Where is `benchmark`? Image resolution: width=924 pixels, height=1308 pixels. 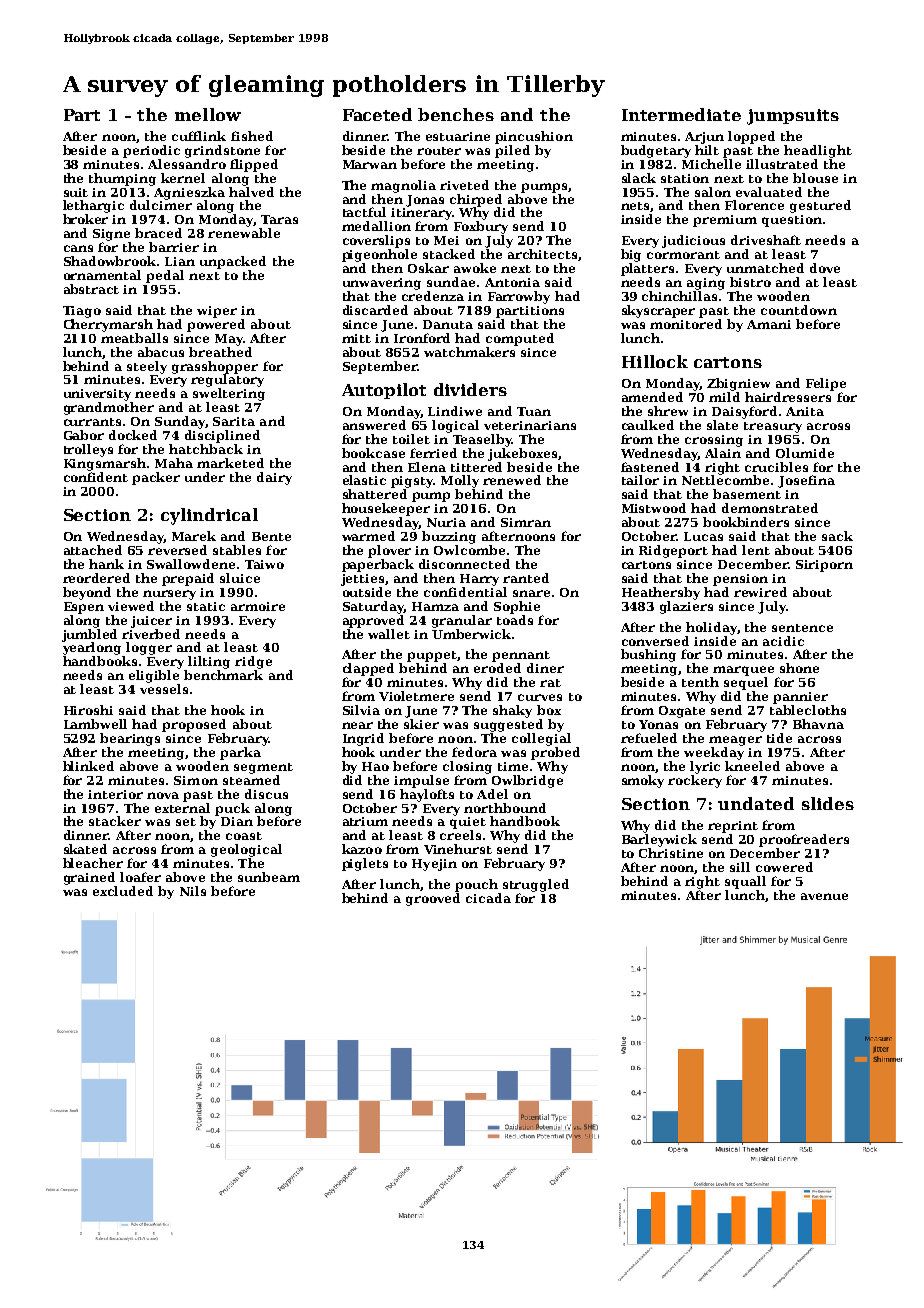
benchmark is located at coordinates (223, 675).
